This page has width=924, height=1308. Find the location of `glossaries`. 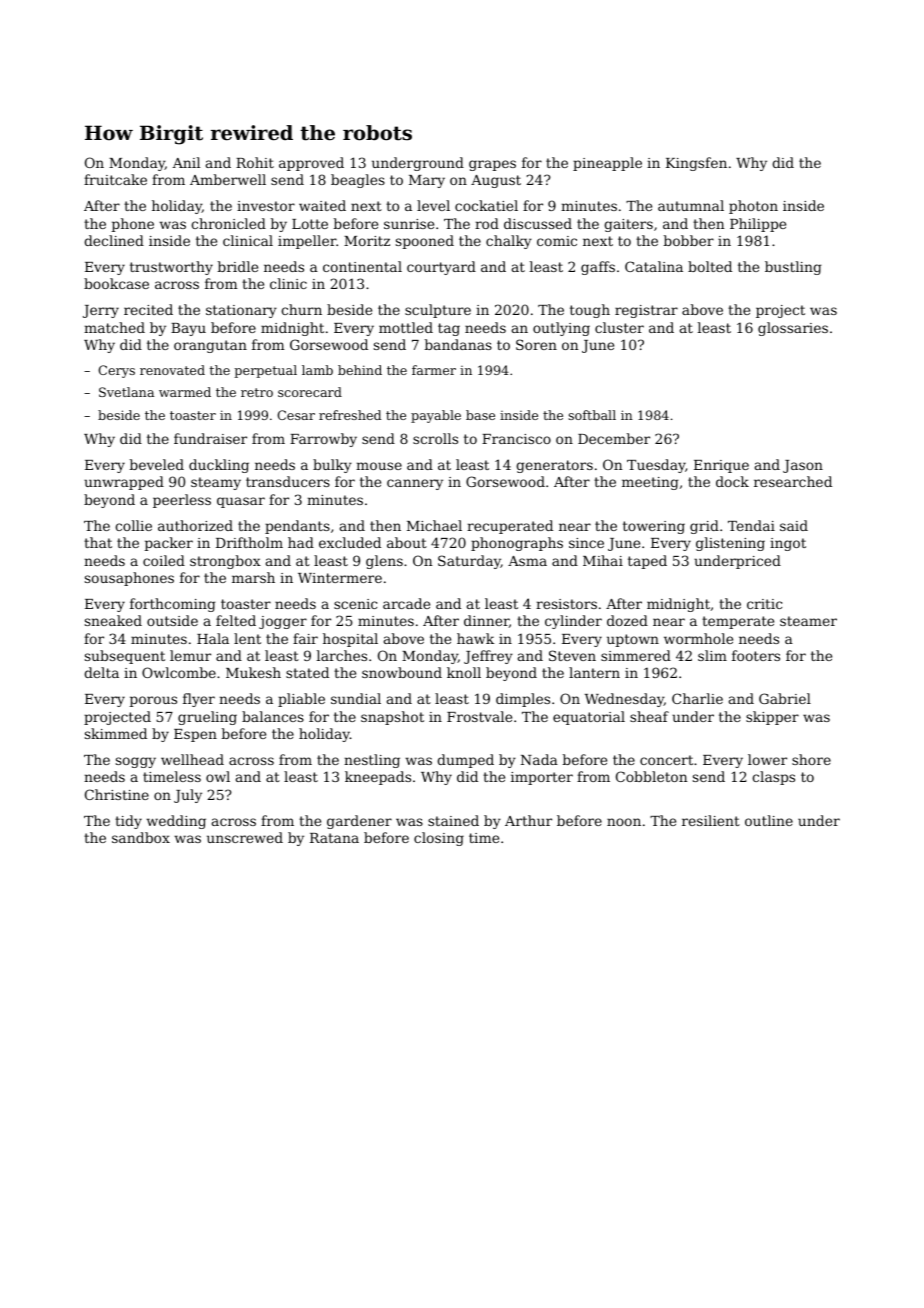

glossaries is located at coordinates (793, 329).
